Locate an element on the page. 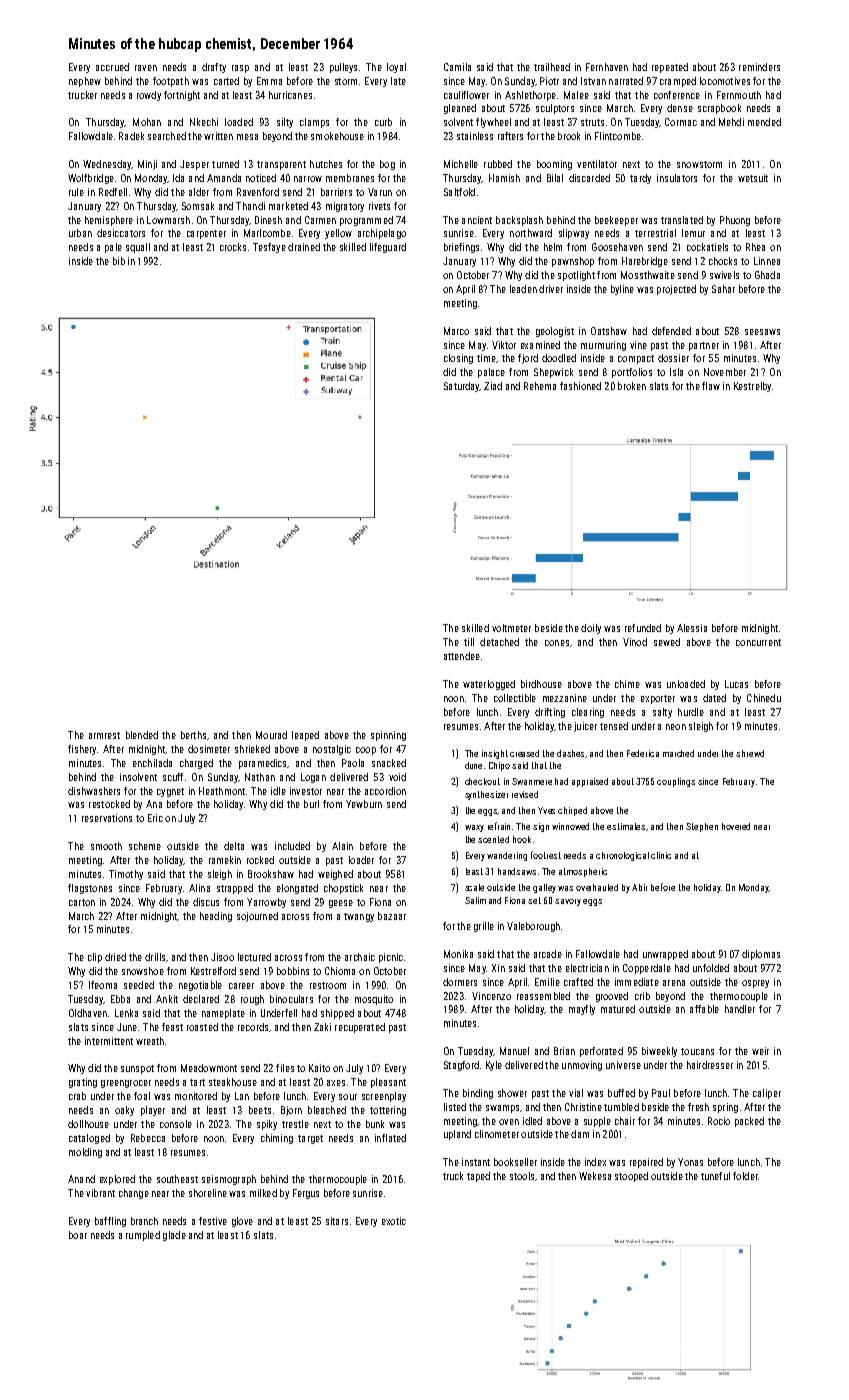 This page has height=1400, width=849. rivets is located at coordinates (379, 206).
